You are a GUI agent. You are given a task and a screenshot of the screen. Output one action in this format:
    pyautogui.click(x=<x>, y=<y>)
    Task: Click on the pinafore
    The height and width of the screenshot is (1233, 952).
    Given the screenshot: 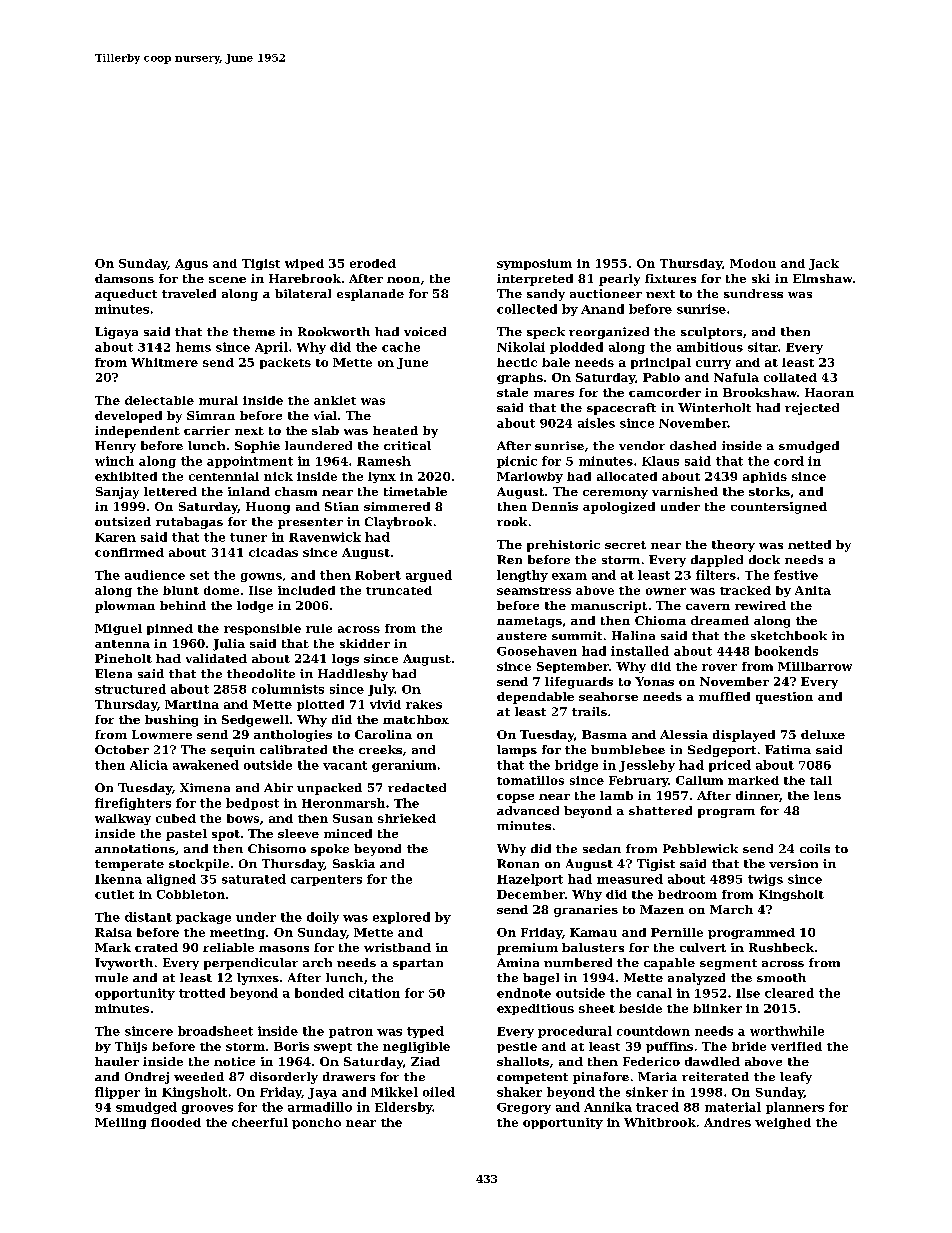 What is the action you would take?
    pyautogui.click(x=601, y=1078)
